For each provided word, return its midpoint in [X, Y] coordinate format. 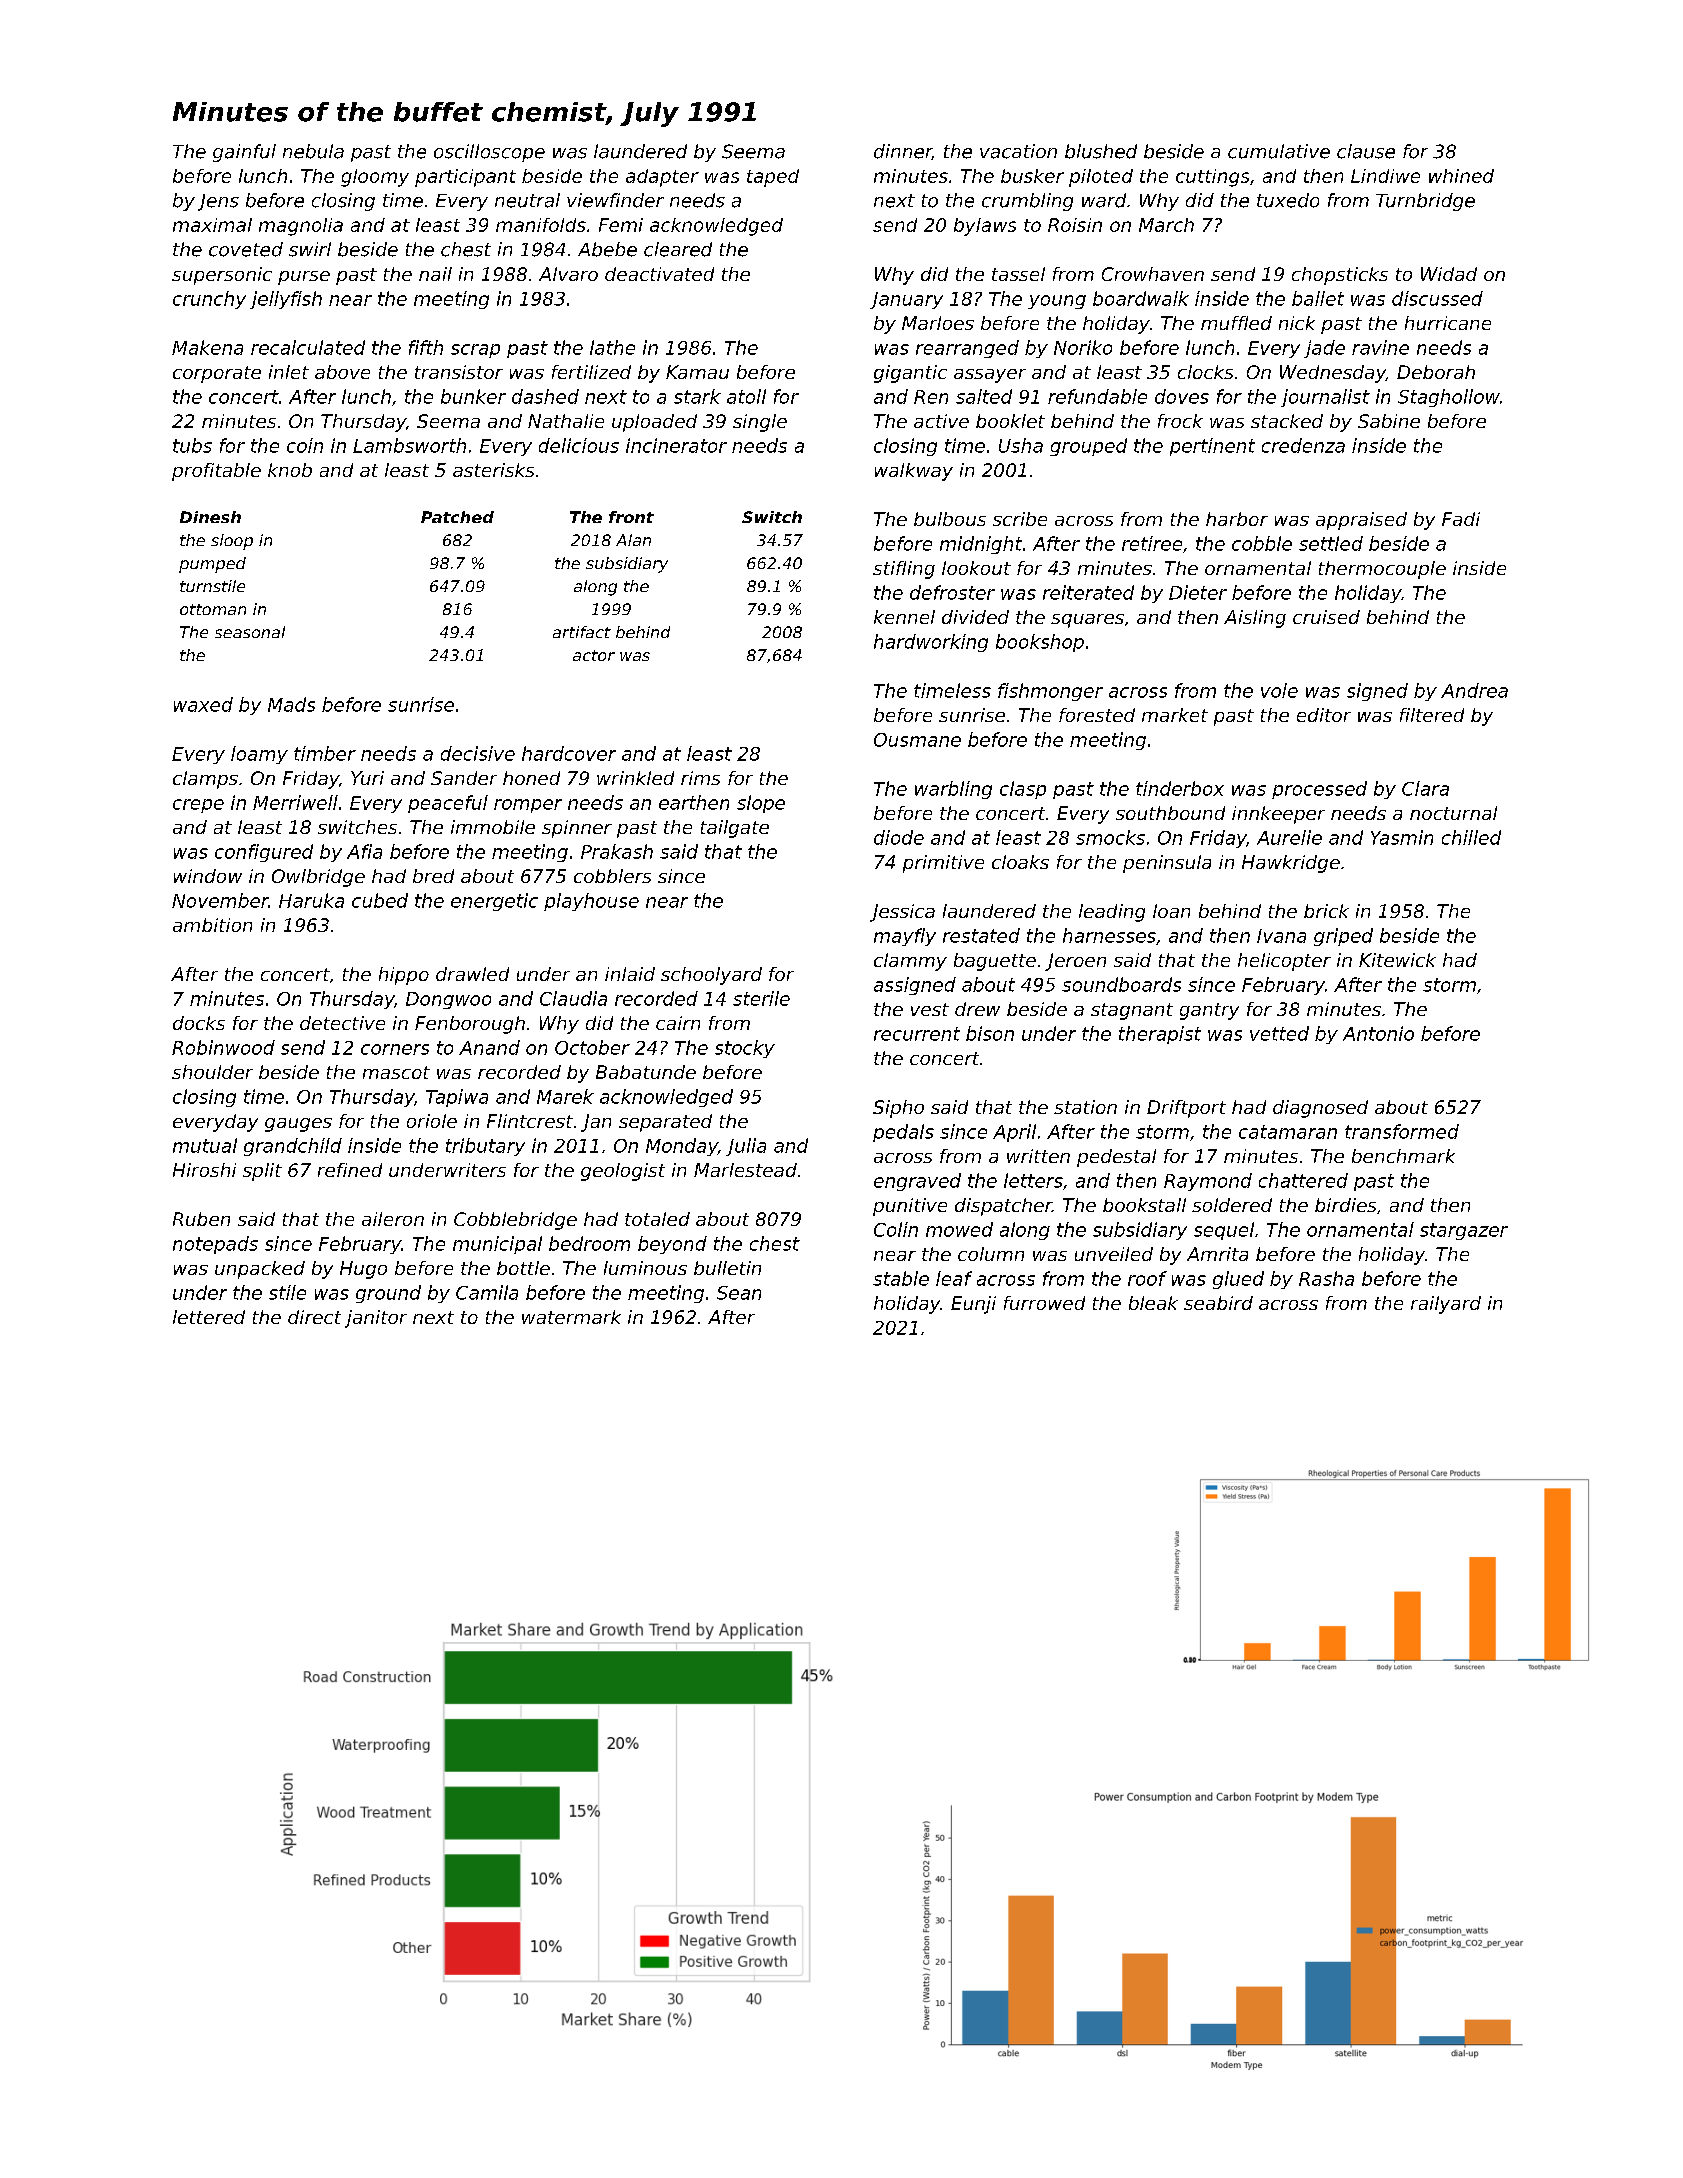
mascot [396, 1072]
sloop [232, 542]
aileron [393, 1219]
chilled [1471, 837]
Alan [633, 540]
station [1085, 1107]
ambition [212, 925]
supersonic [222, 276]
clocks [1205, 372]
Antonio [1378, 1033]
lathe [612, 347]
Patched [457, 517]
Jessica [902, 913]
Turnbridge [1425, 202]
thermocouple [1382, 570]
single [760, 423]
